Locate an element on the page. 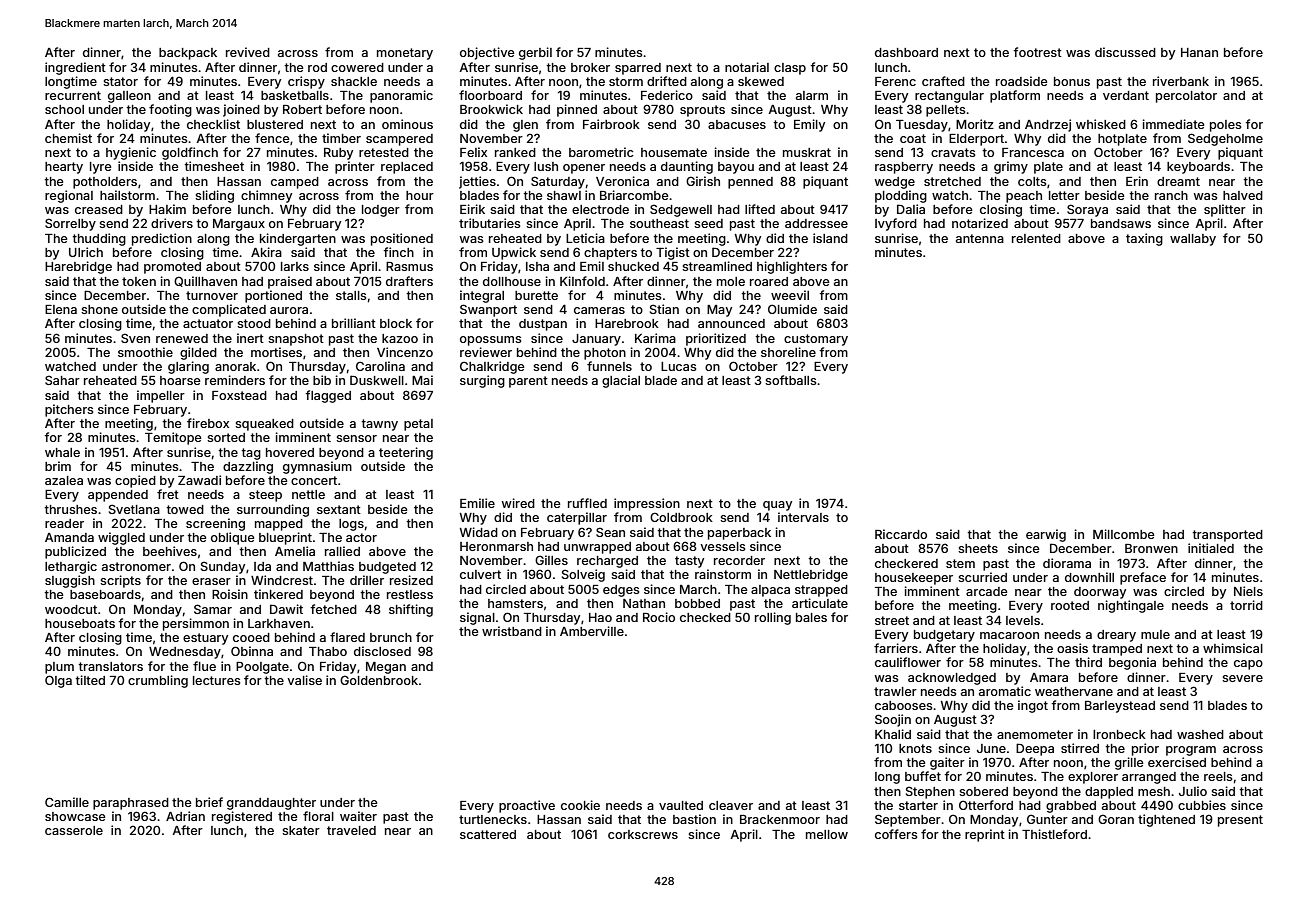 The height and width of the document is (924, 1308). abacuses is located at coordinates (737, 124).
